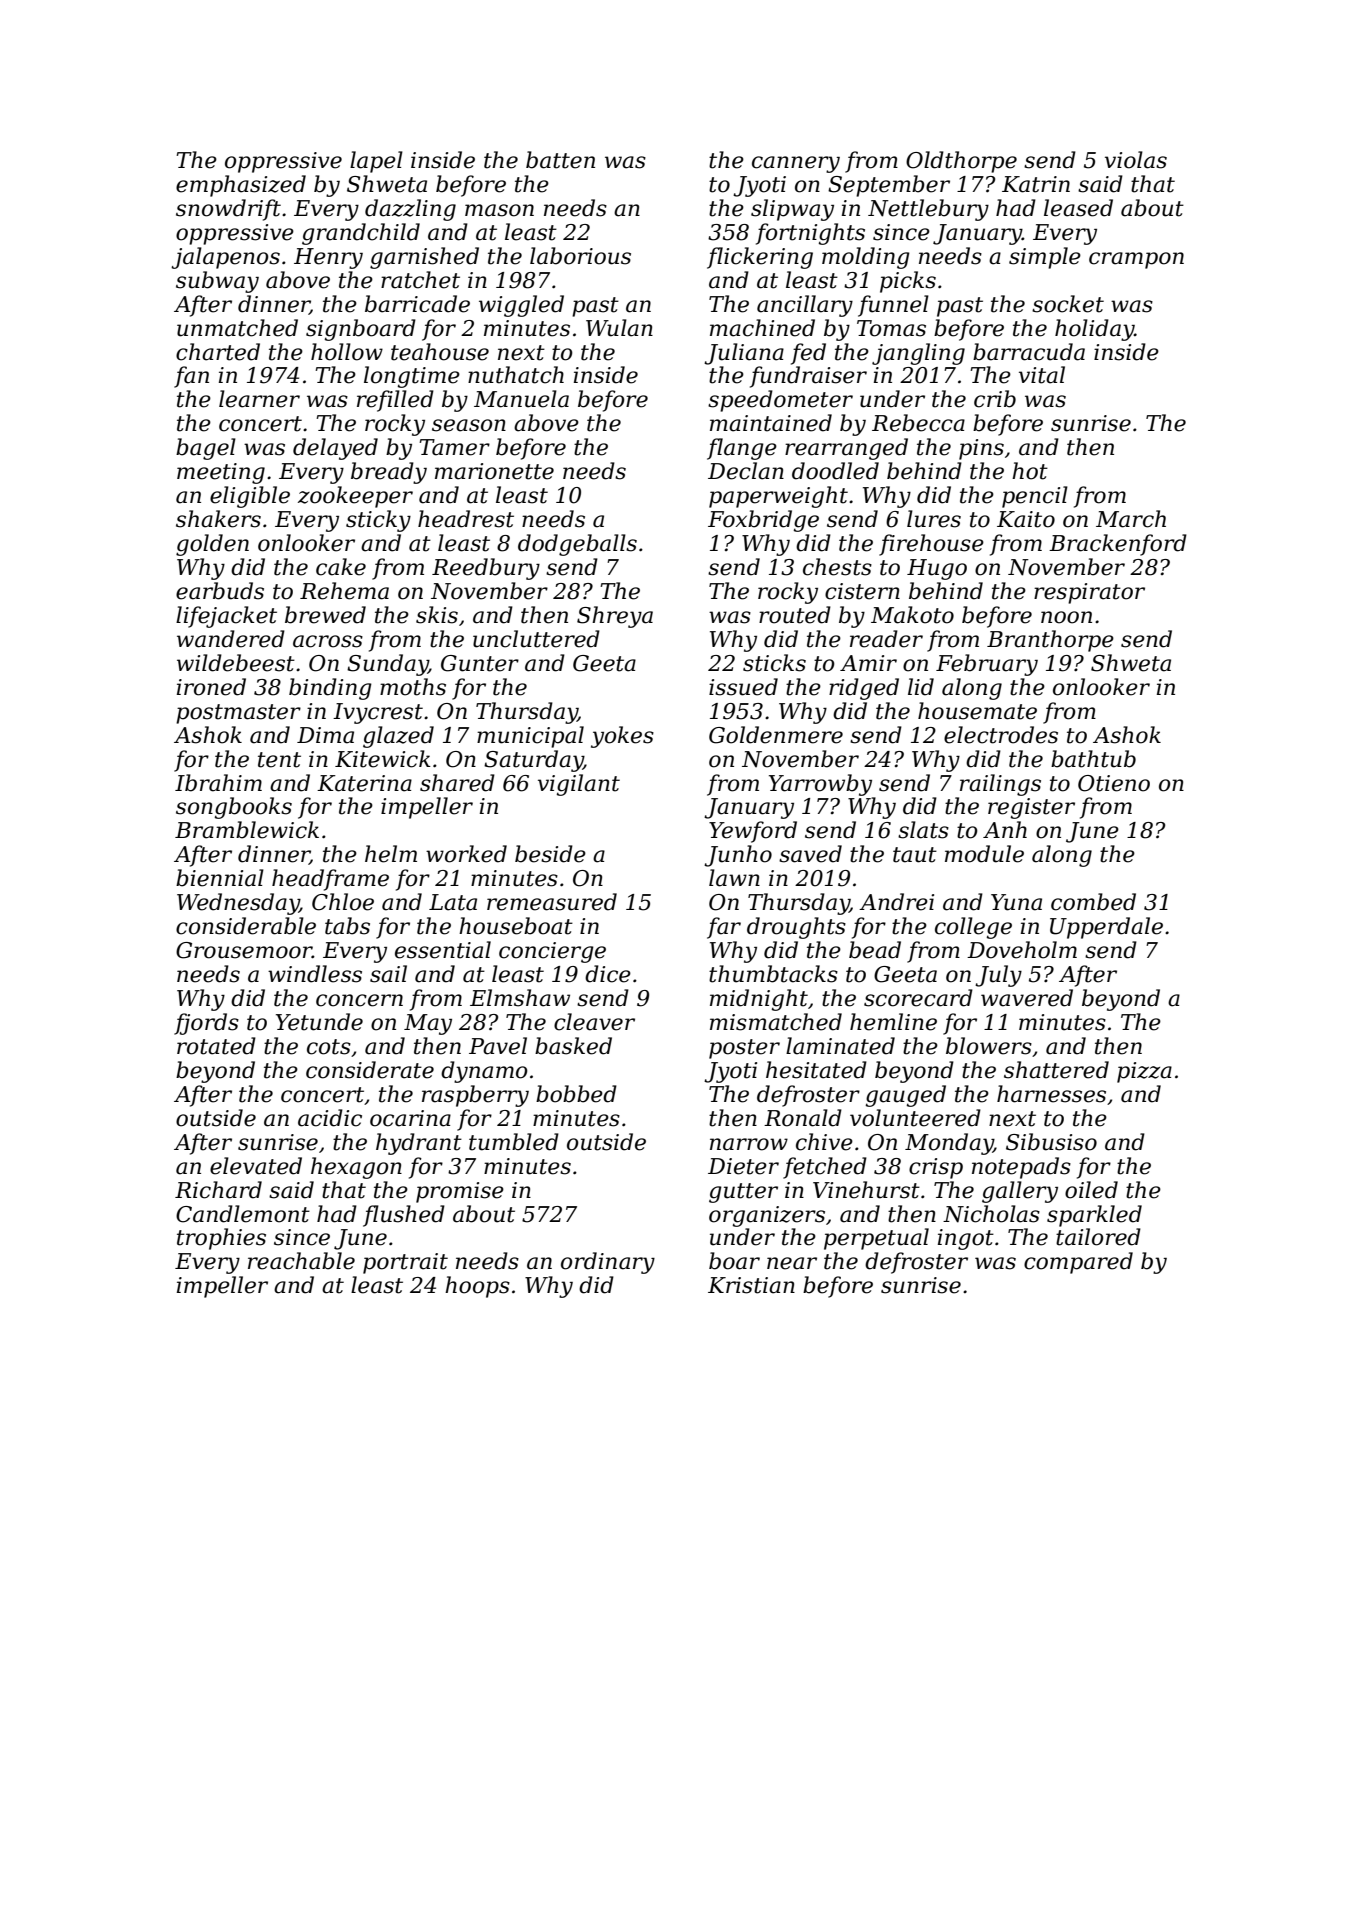  Describe the element at coordinates (226, 617) in the document. I see `lifejacket` at that location.
